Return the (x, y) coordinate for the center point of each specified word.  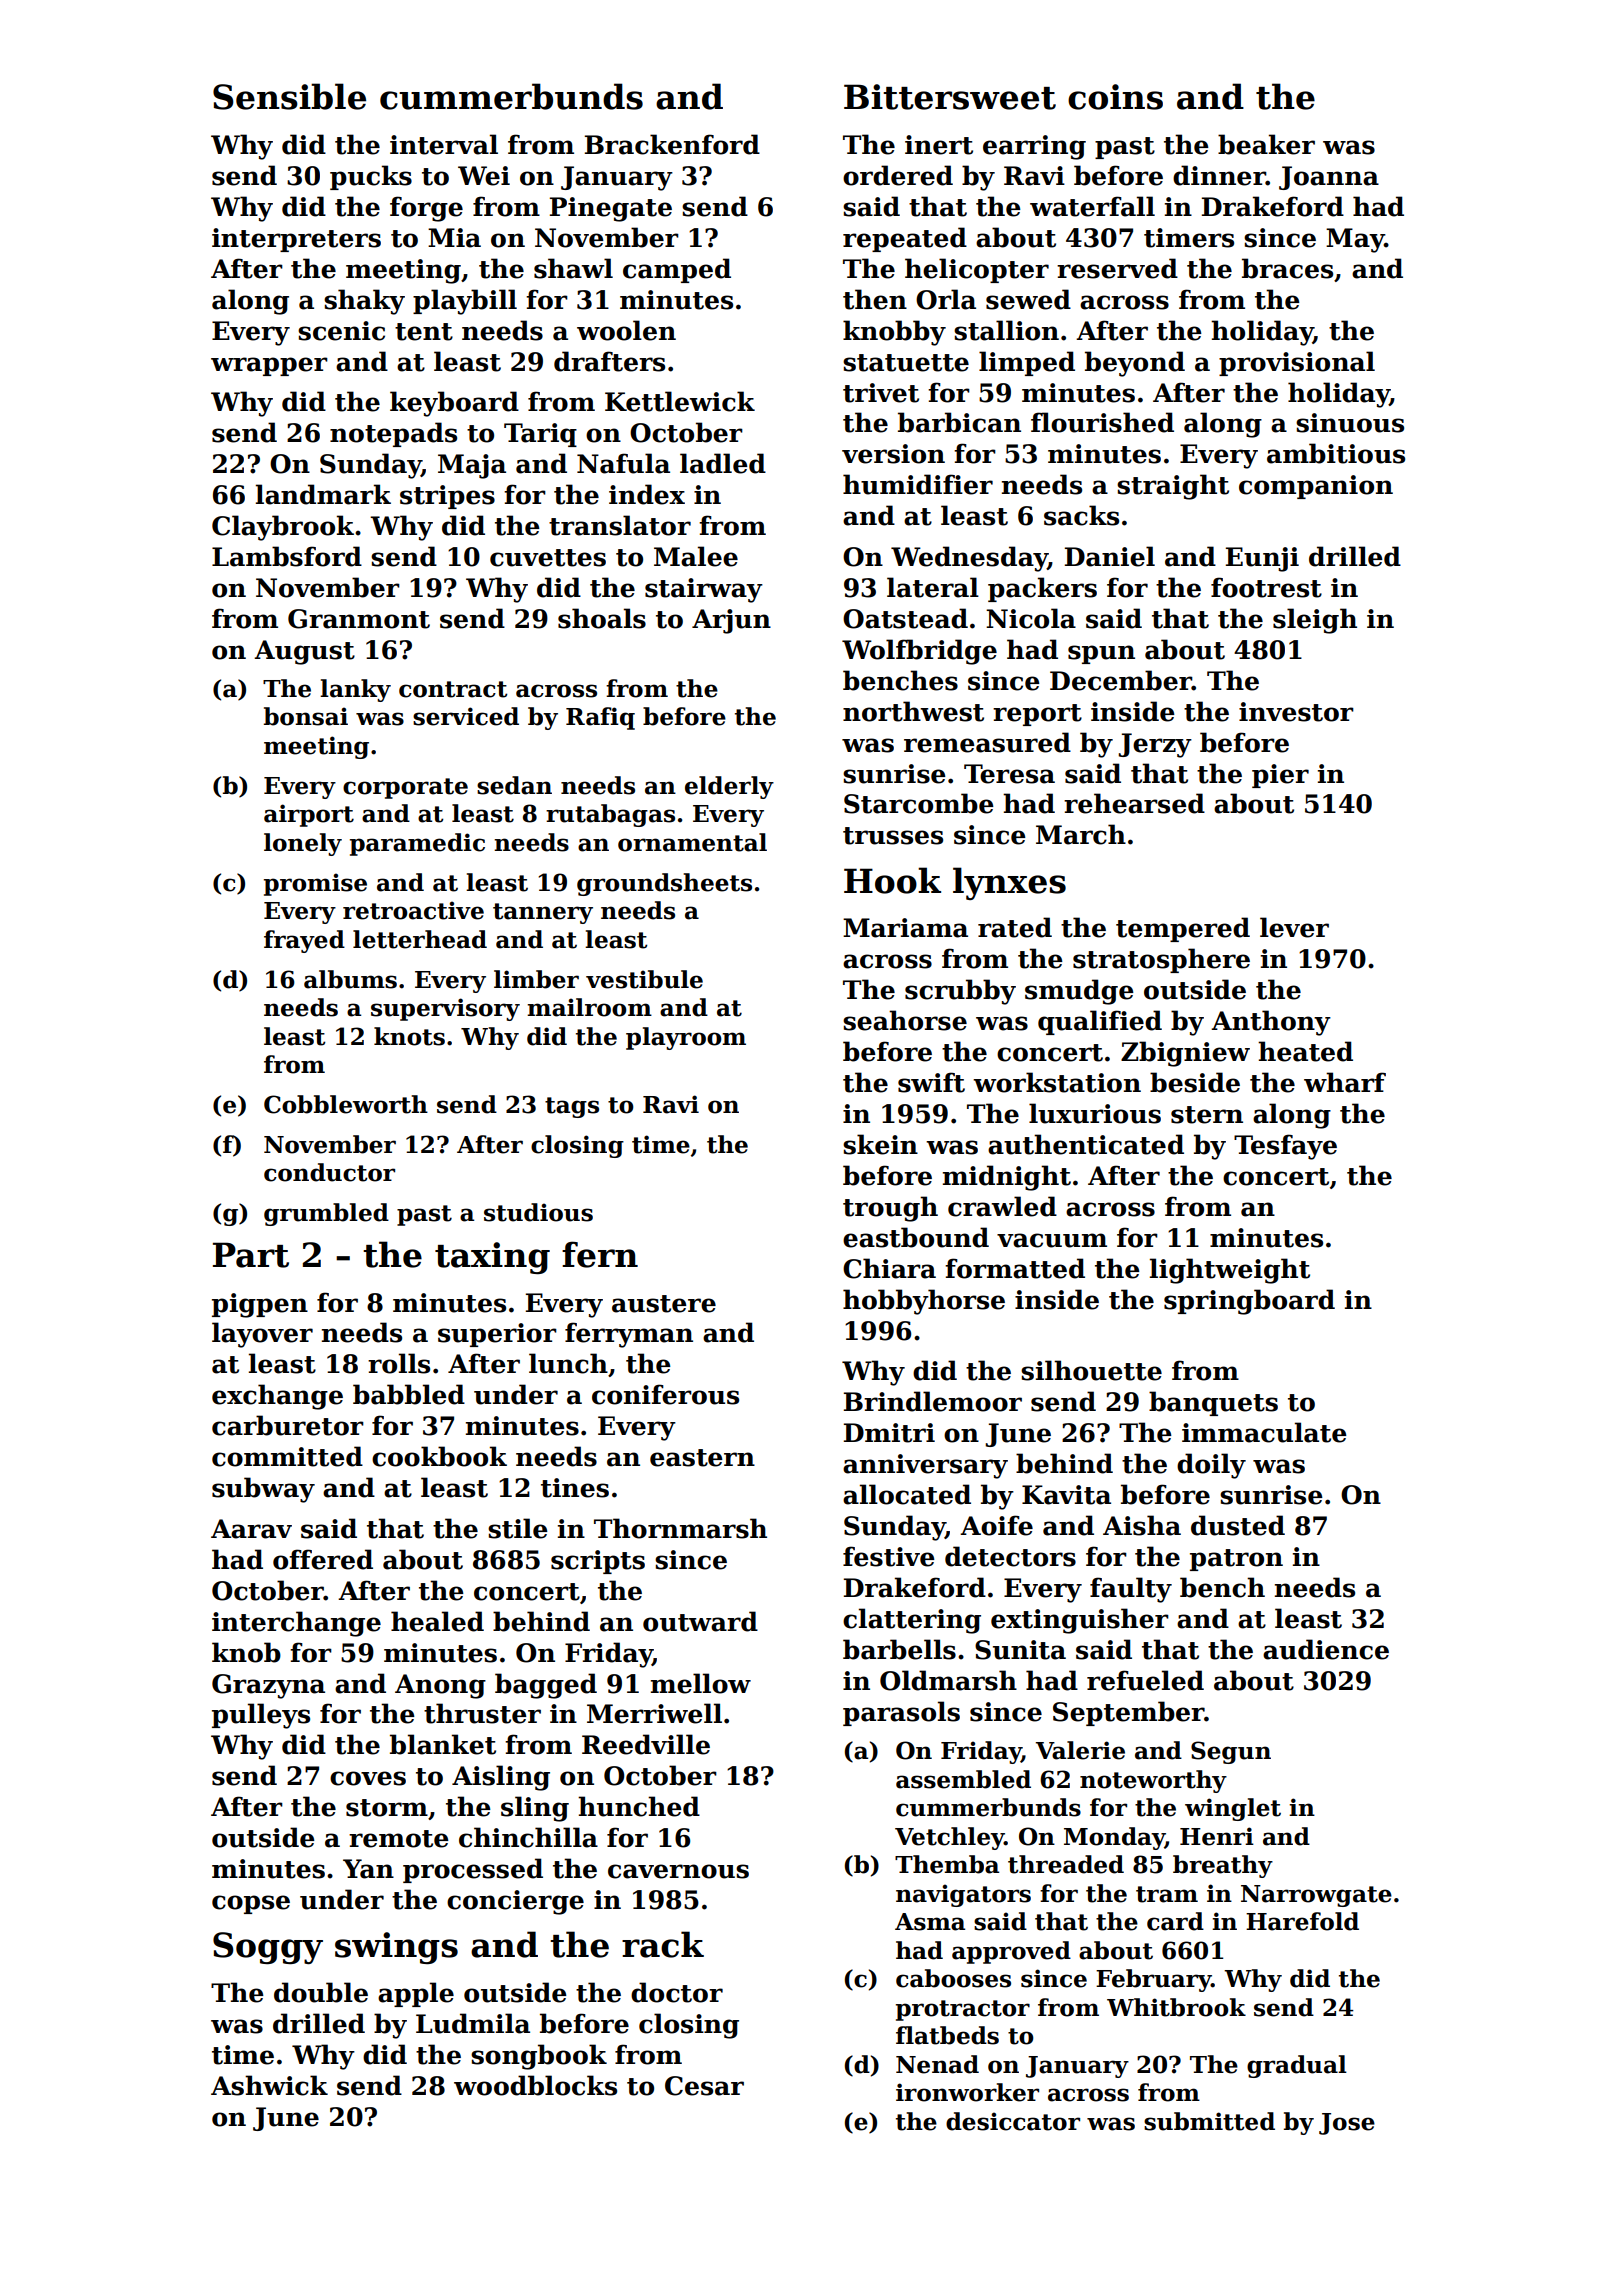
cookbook (439, 1456)
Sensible (289, 96)
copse (251, 1904)
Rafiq (600, 718)
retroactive (413, 910)
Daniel (1110, 556)
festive (889, 1556)
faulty (1131, 1590)
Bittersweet (950, 97)
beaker (1266, 144)
